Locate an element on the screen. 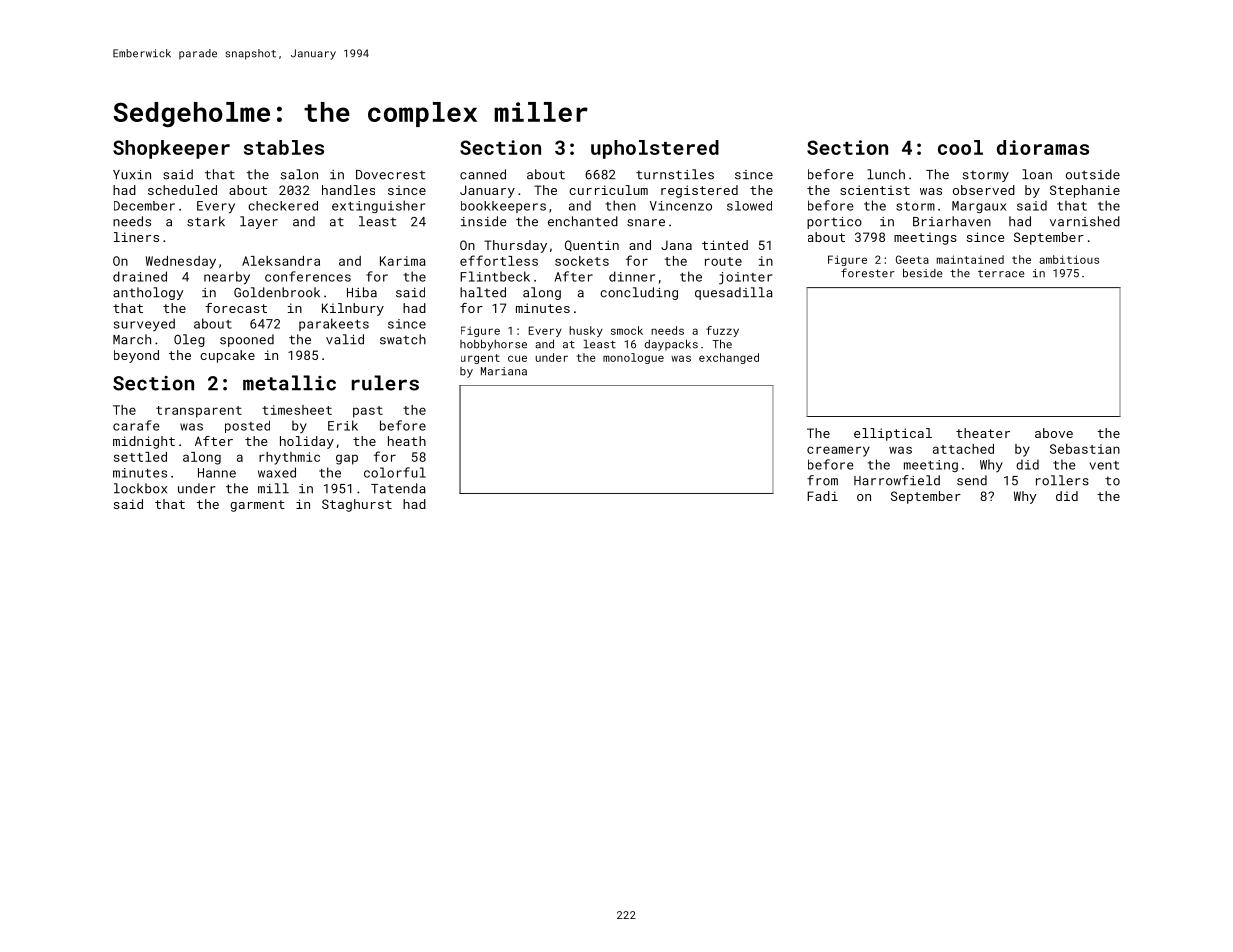  cool is located at coordinates (960, 147).
